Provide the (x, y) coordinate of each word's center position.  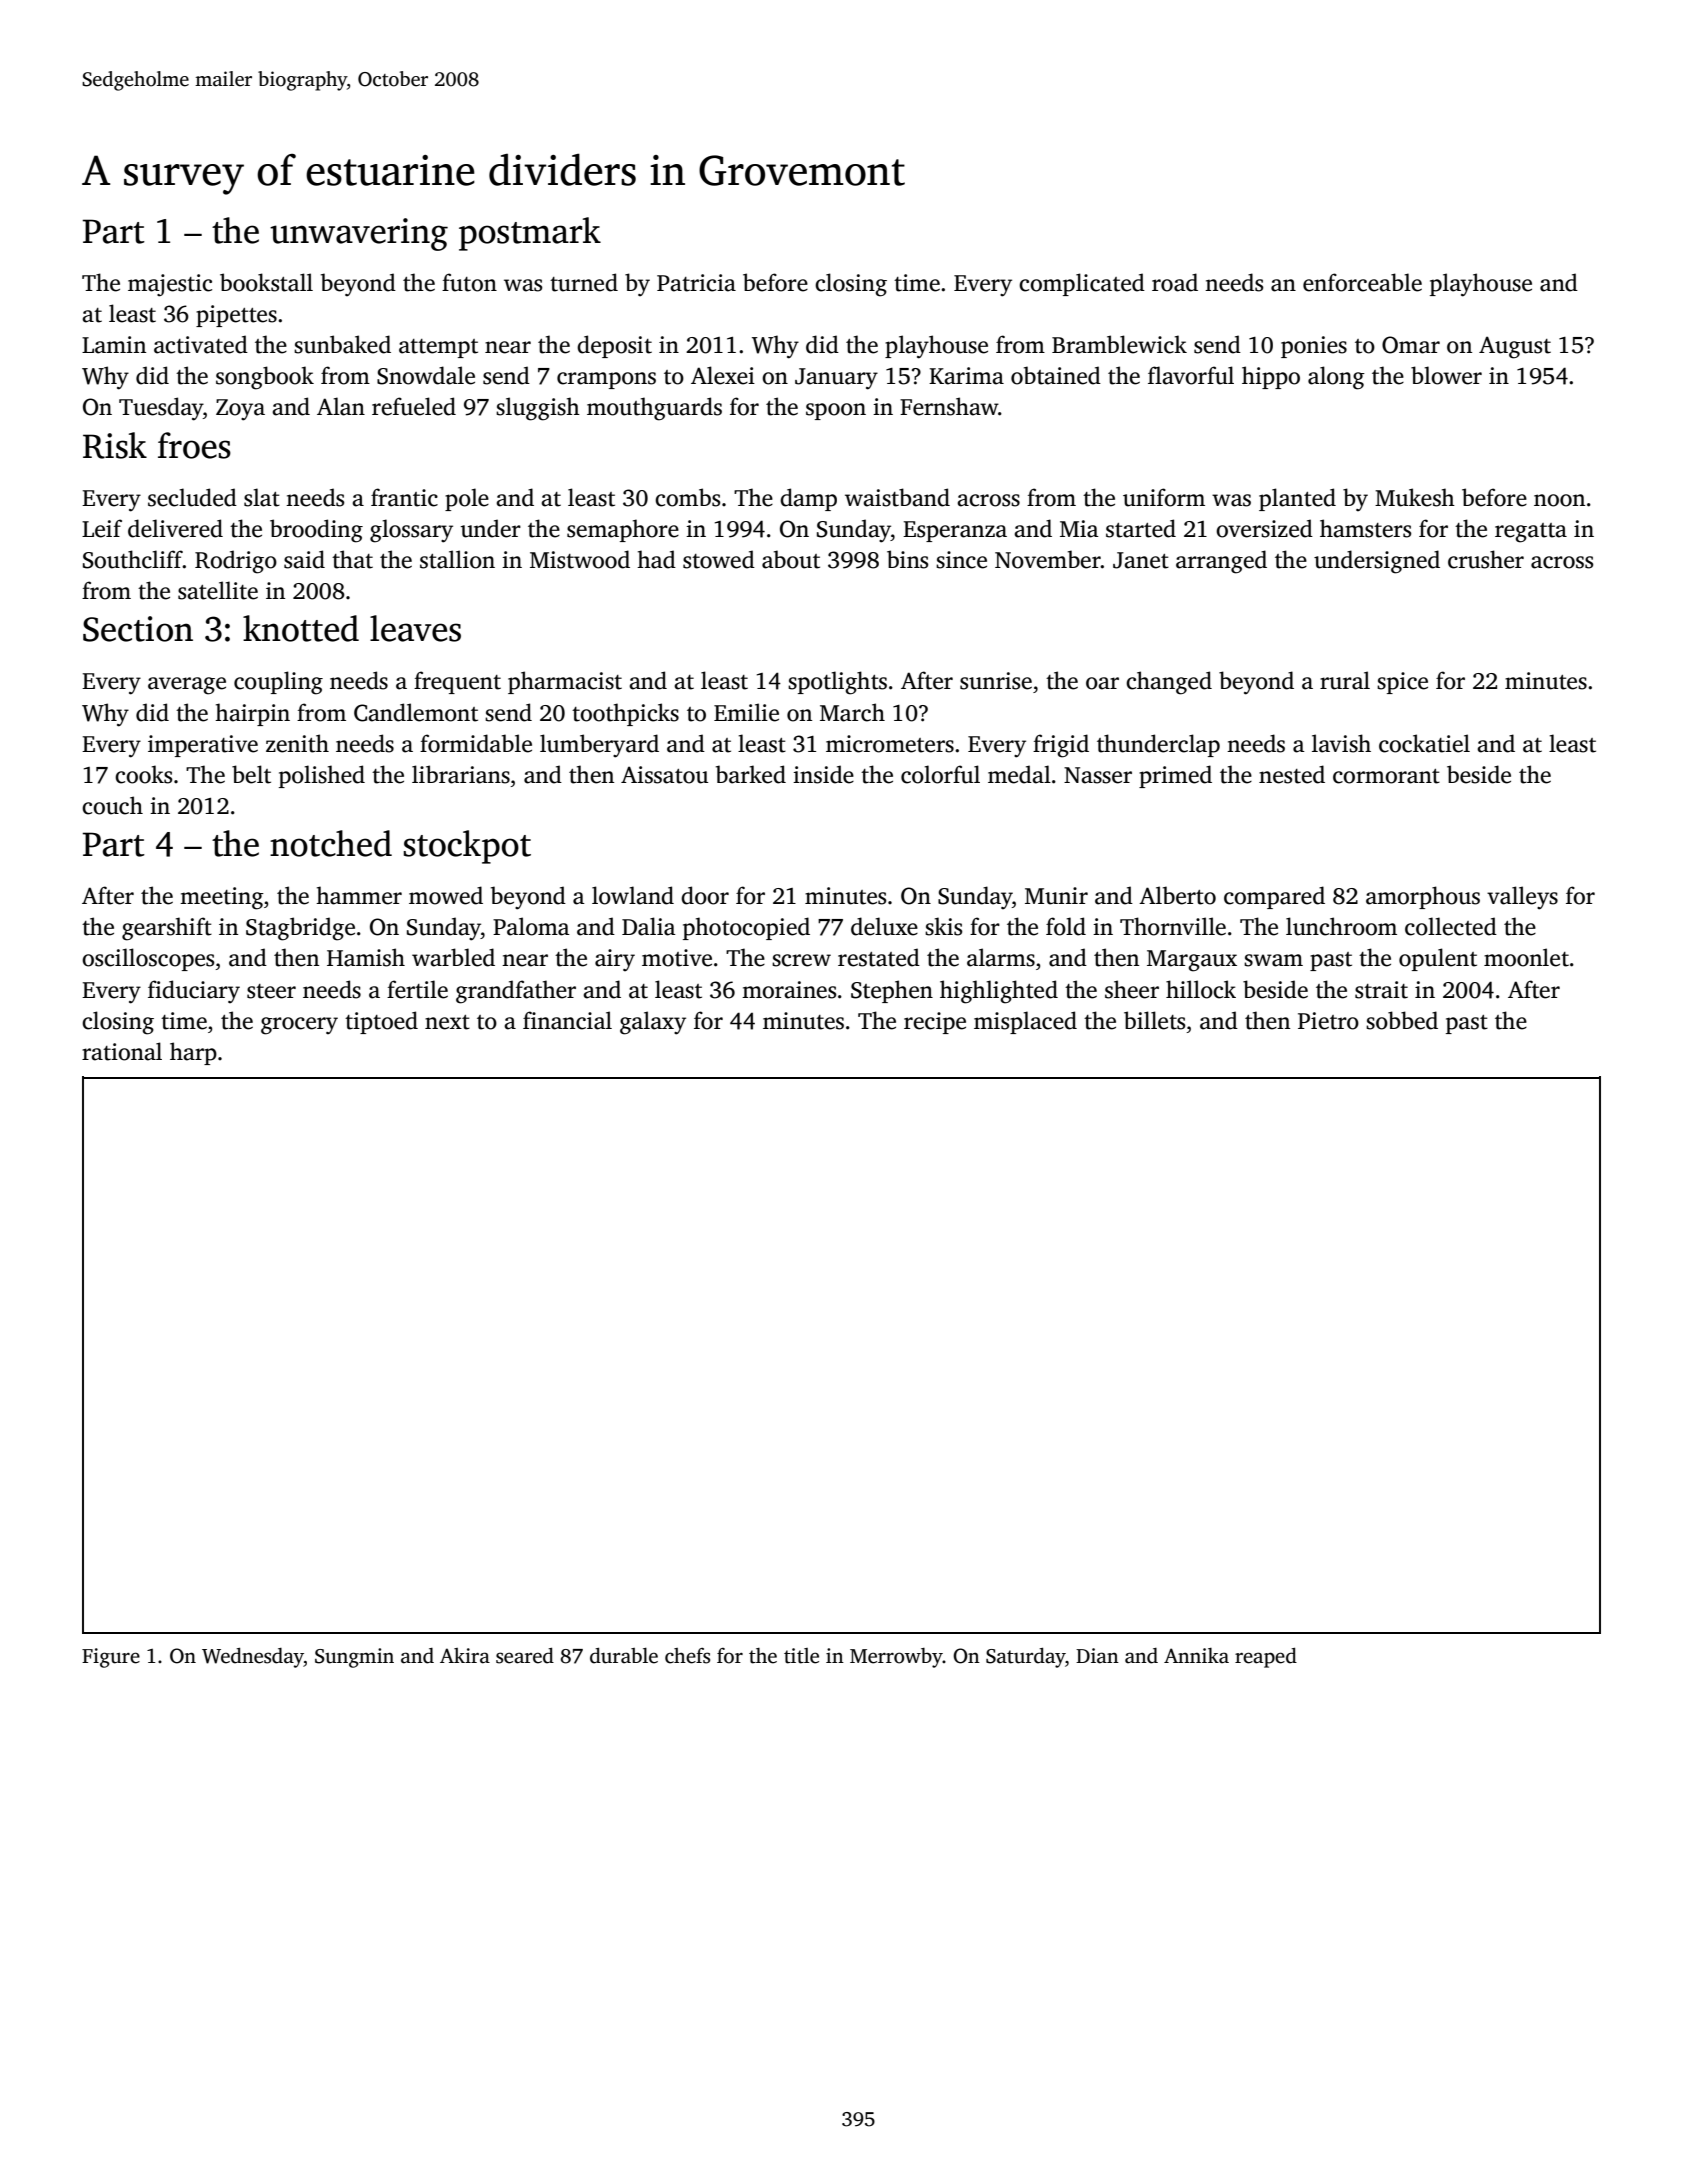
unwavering (359, 234)
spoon (836, 411)
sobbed (1402, 1020)
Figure (111, 1658)
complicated (1082, 284)
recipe (935, 1023)
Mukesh (1415, 497)
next (447, 1022)
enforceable (1362, 282)
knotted (301, 628)
